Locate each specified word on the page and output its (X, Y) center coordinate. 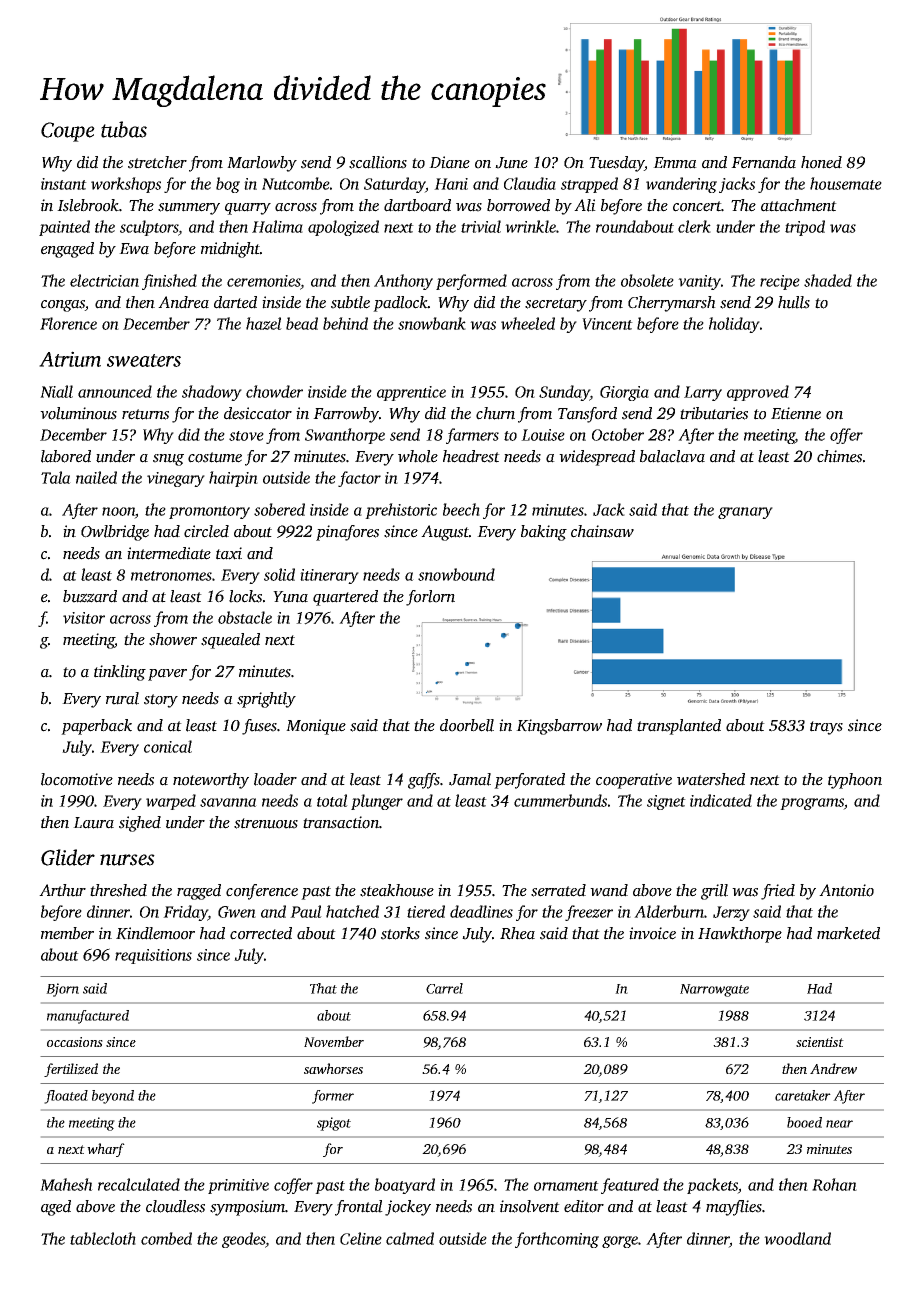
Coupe (68, 132)
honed (821, 162)
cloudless (175, 1206)
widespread (597, 458)
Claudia (530, 183)
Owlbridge (115, 533)
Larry (703, 393)
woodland (797, 1238)
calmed (410, 1238)
